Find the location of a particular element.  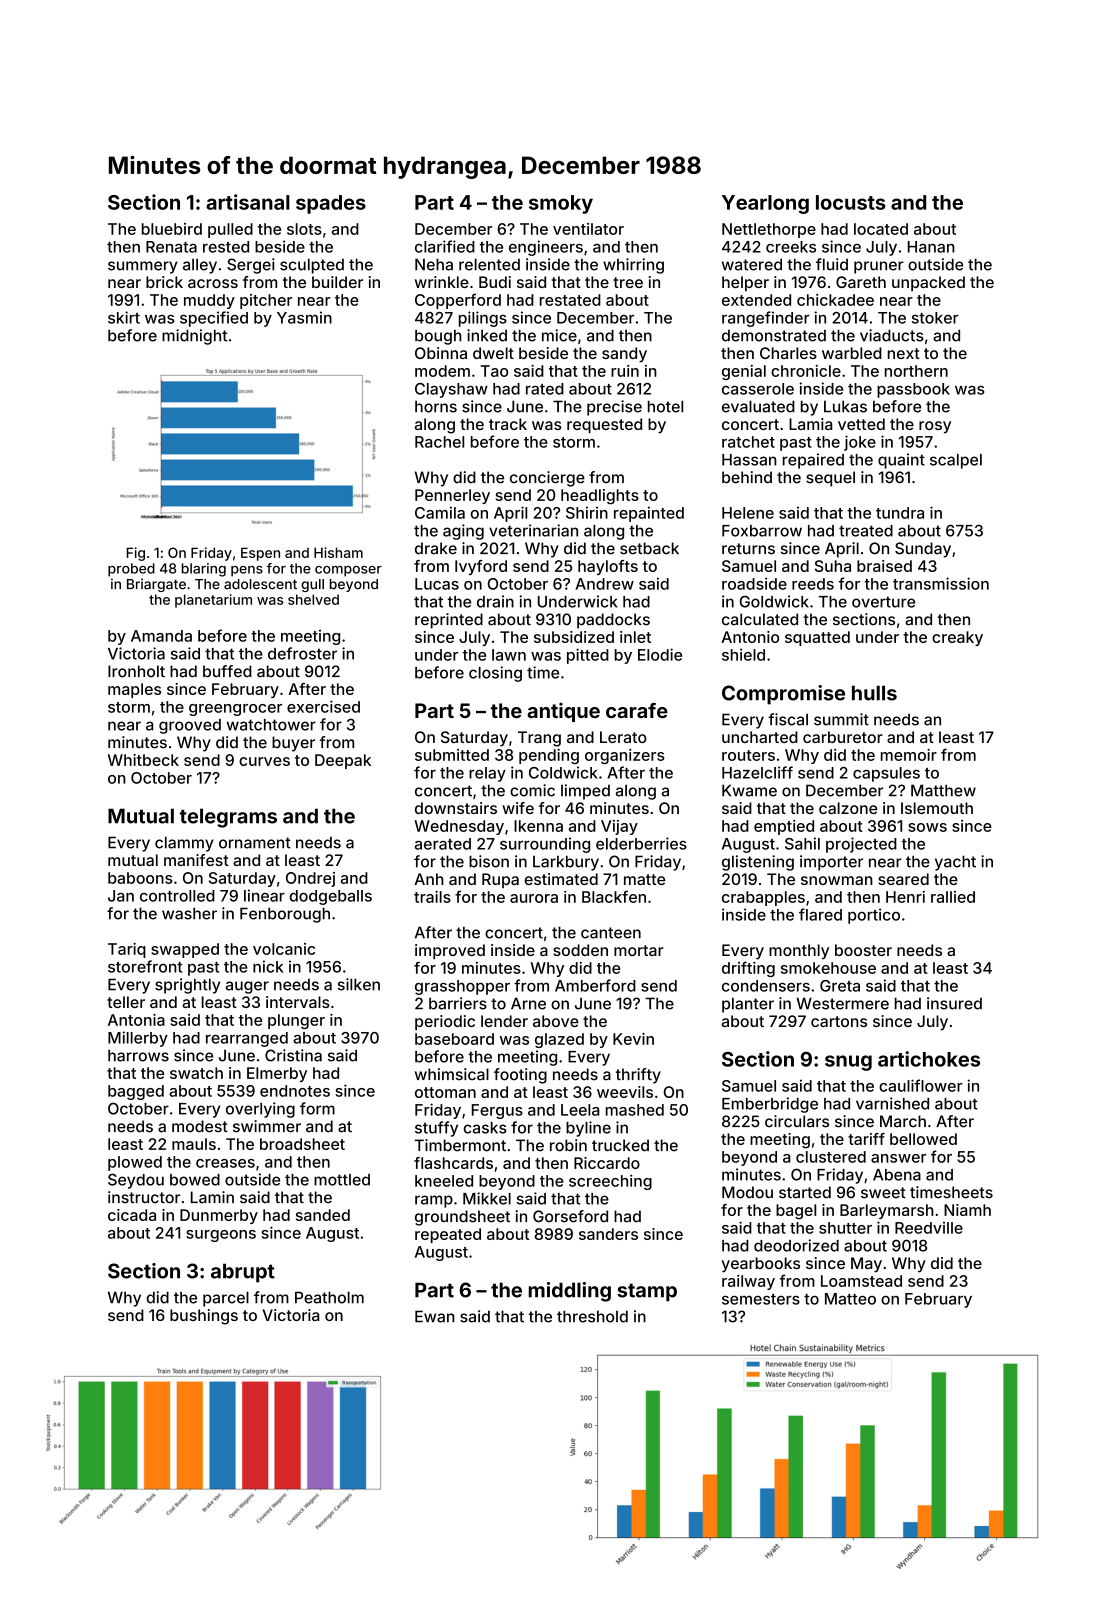

telegrams is located at coordinates (228, 818).
